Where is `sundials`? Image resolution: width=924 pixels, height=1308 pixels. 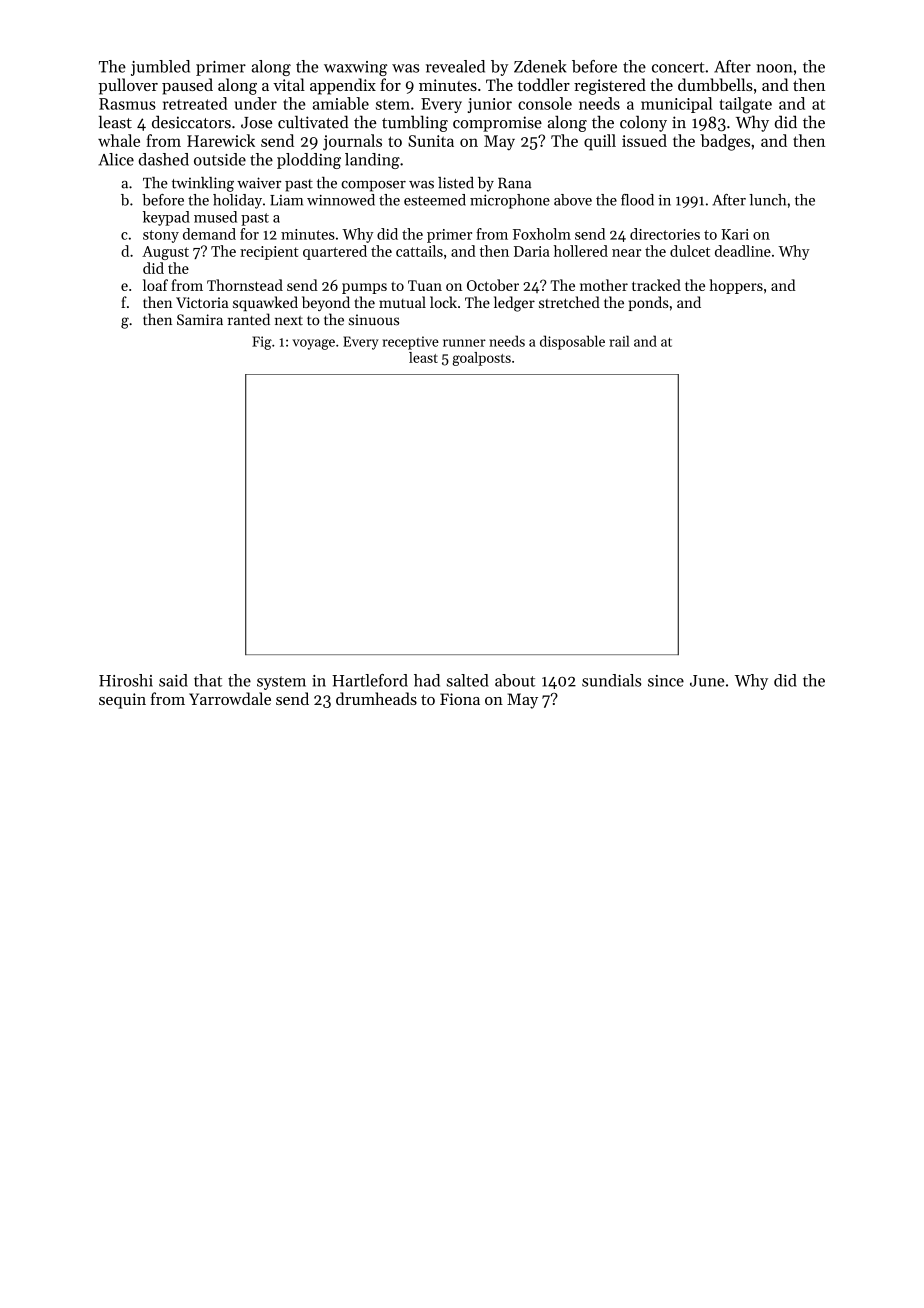
sundials is located at coordinates (611, 680).
